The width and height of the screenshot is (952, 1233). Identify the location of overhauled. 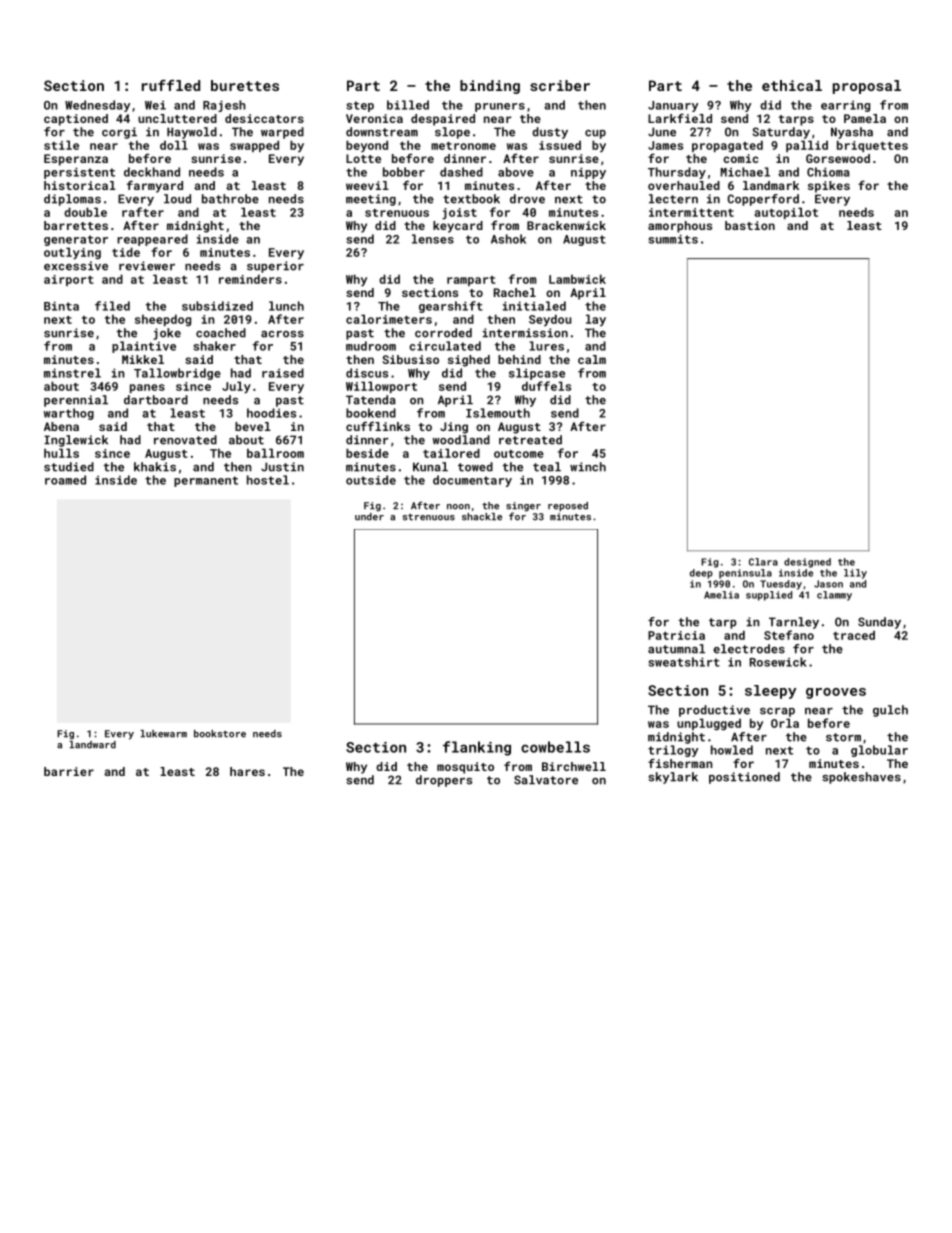
(684, 185).
